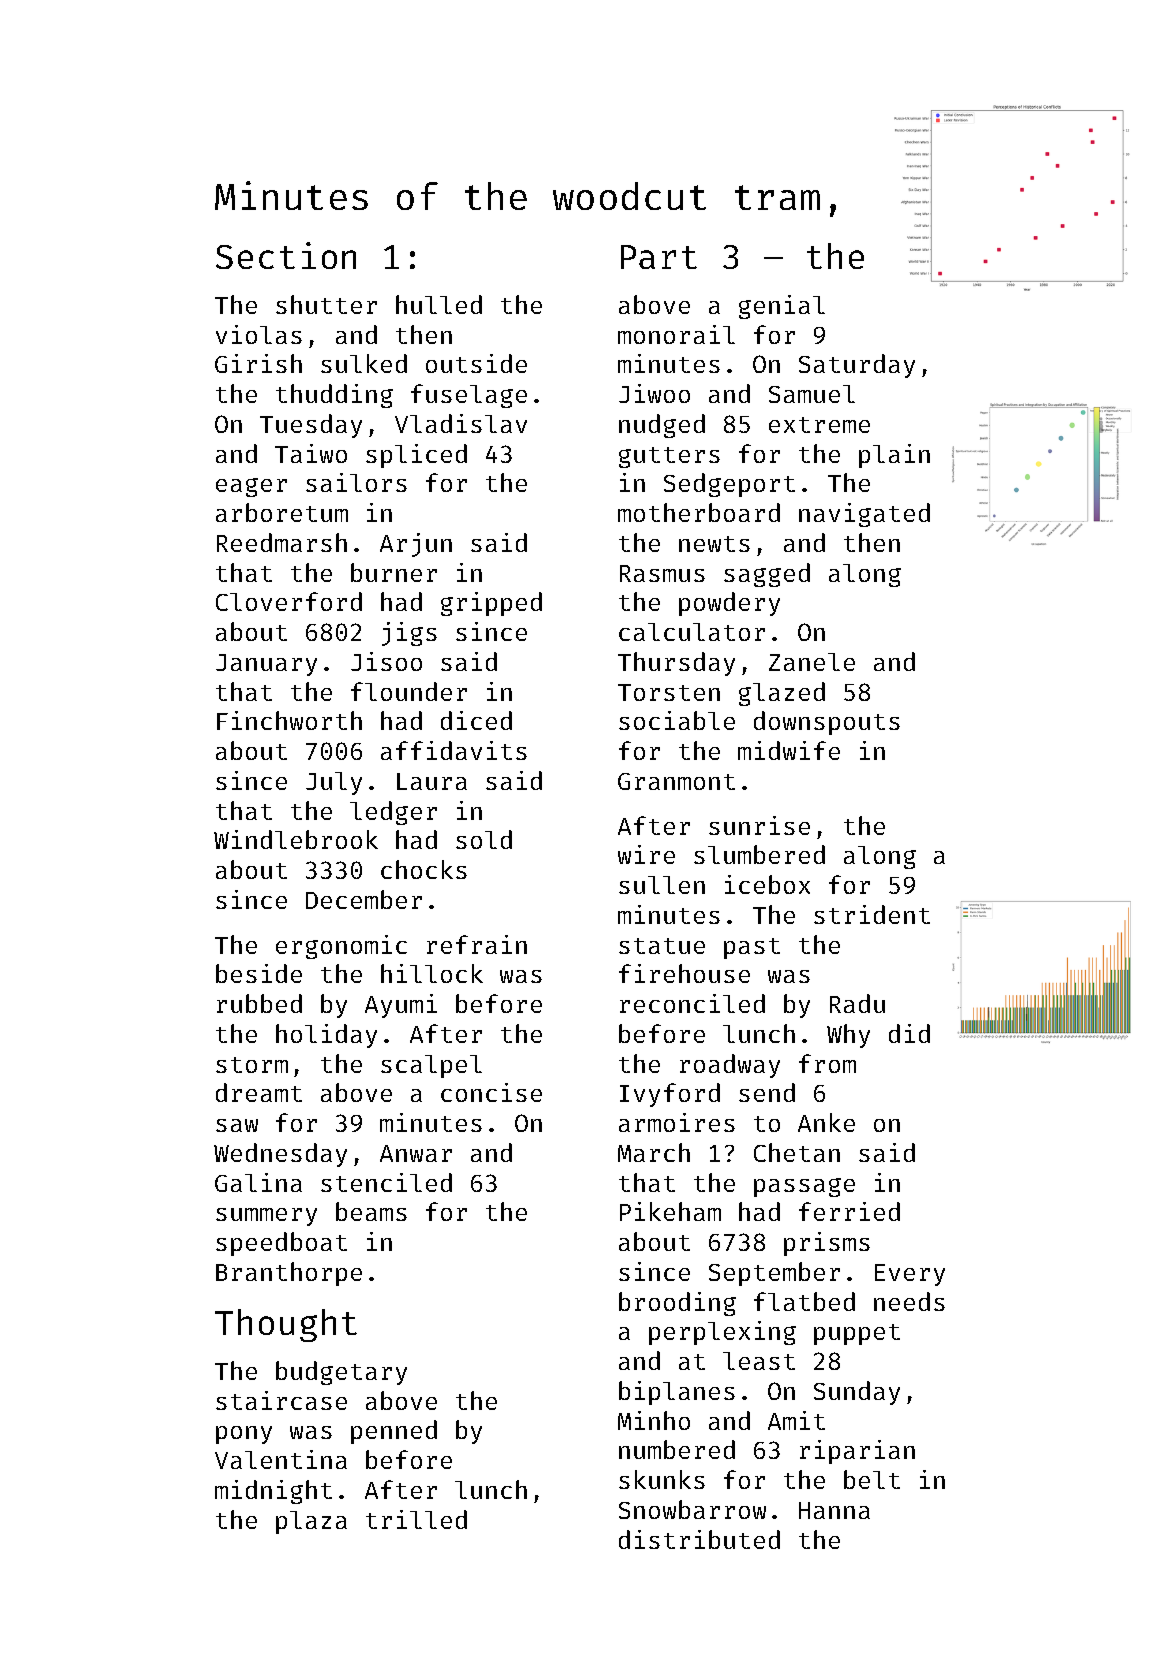 The width and height of the screenshot is (1165, 1654). Describe the element at coordinates (432, 781) in the screenshot. I see `Laura` at that location.
